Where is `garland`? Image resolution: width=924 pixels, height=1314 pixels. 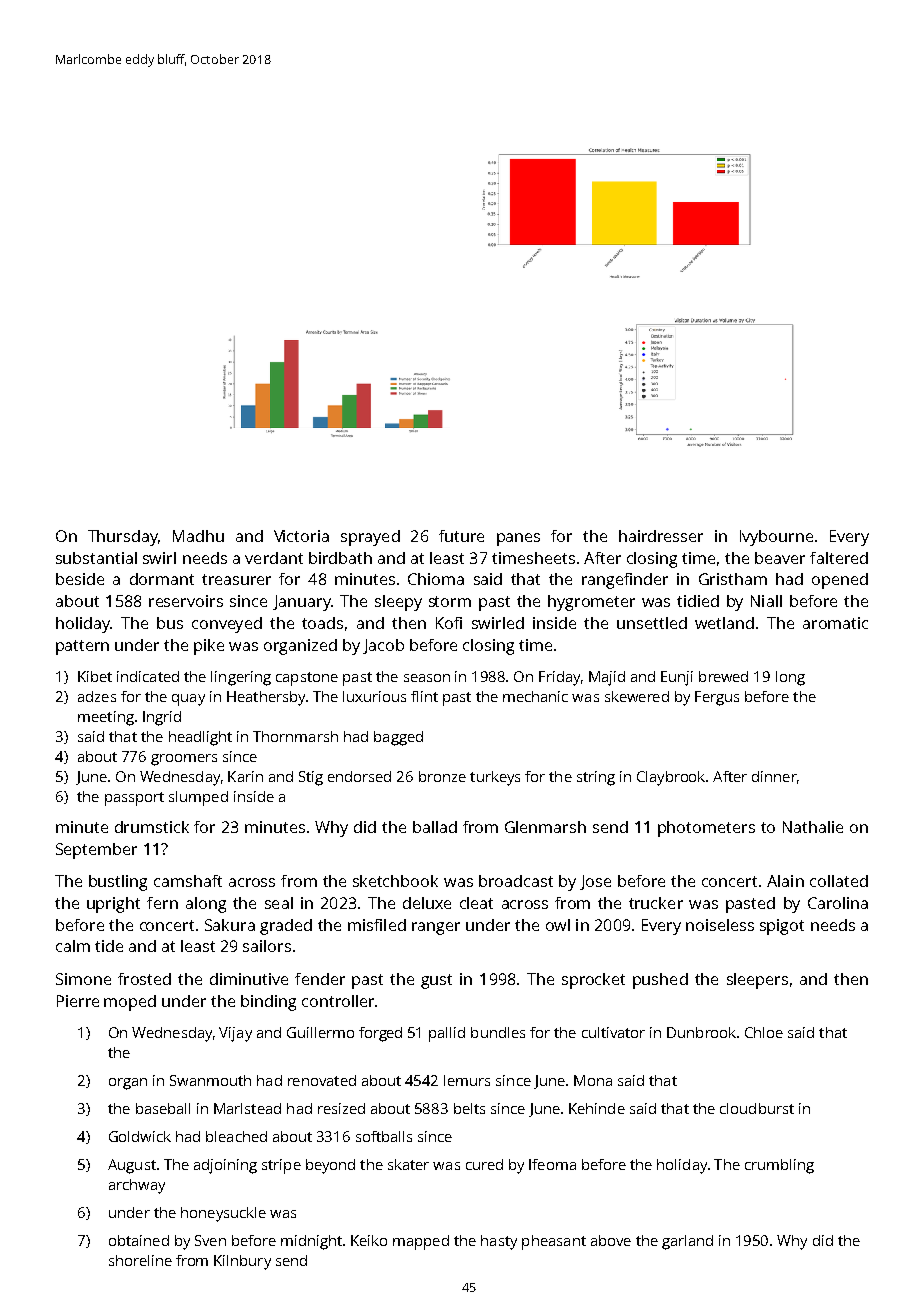
garland is located at coordinates (687, 1242).
